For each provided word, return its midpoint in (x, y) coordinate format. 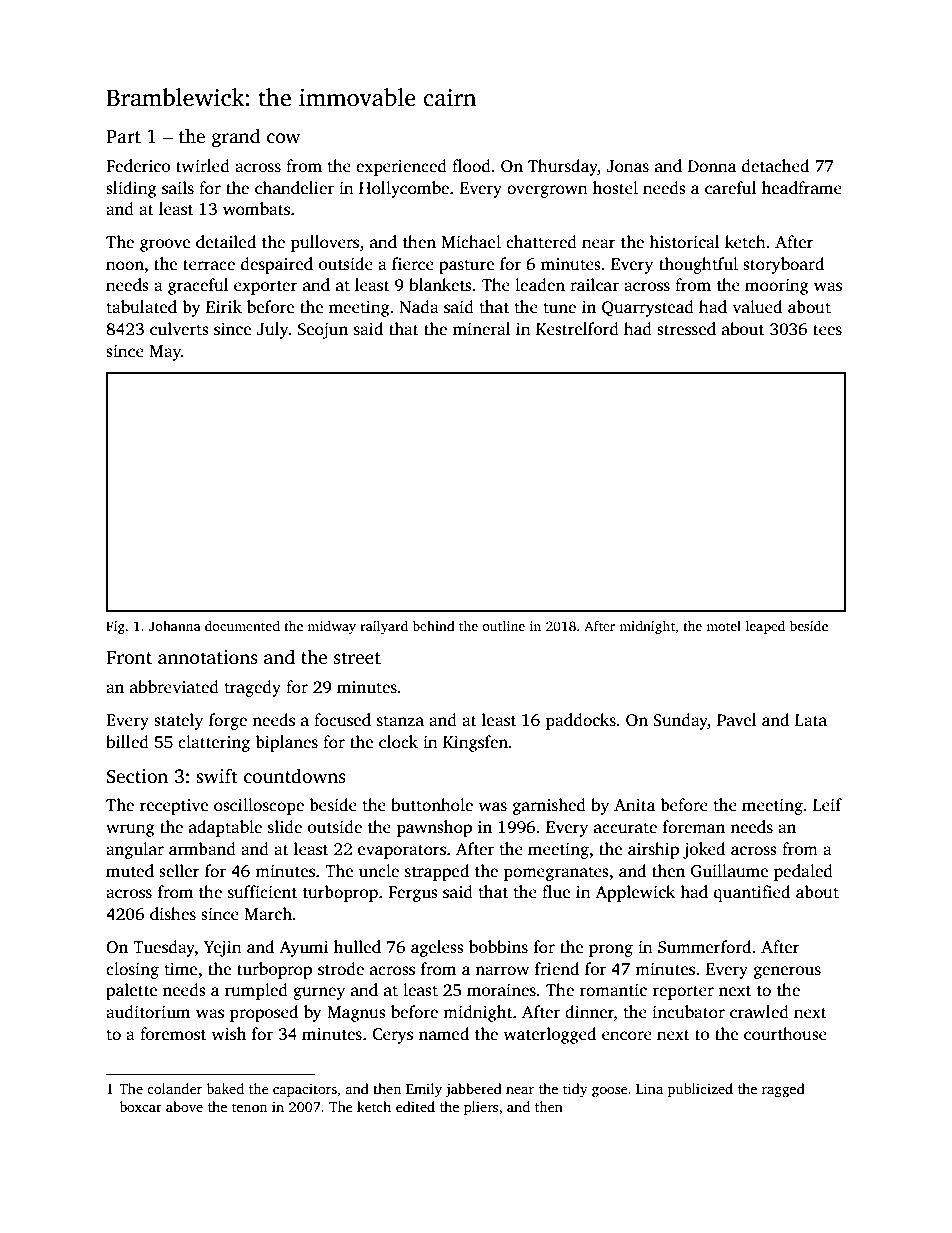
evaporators (402, 851)
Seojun (323, 331)
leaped (765, 627)
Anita (634, 805)
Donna (712, 166)
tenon (249, 1107)
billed (127, 742)
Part (123, 137)
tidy (575, 1090)
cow (283, 138)
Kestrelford (577, 329)
